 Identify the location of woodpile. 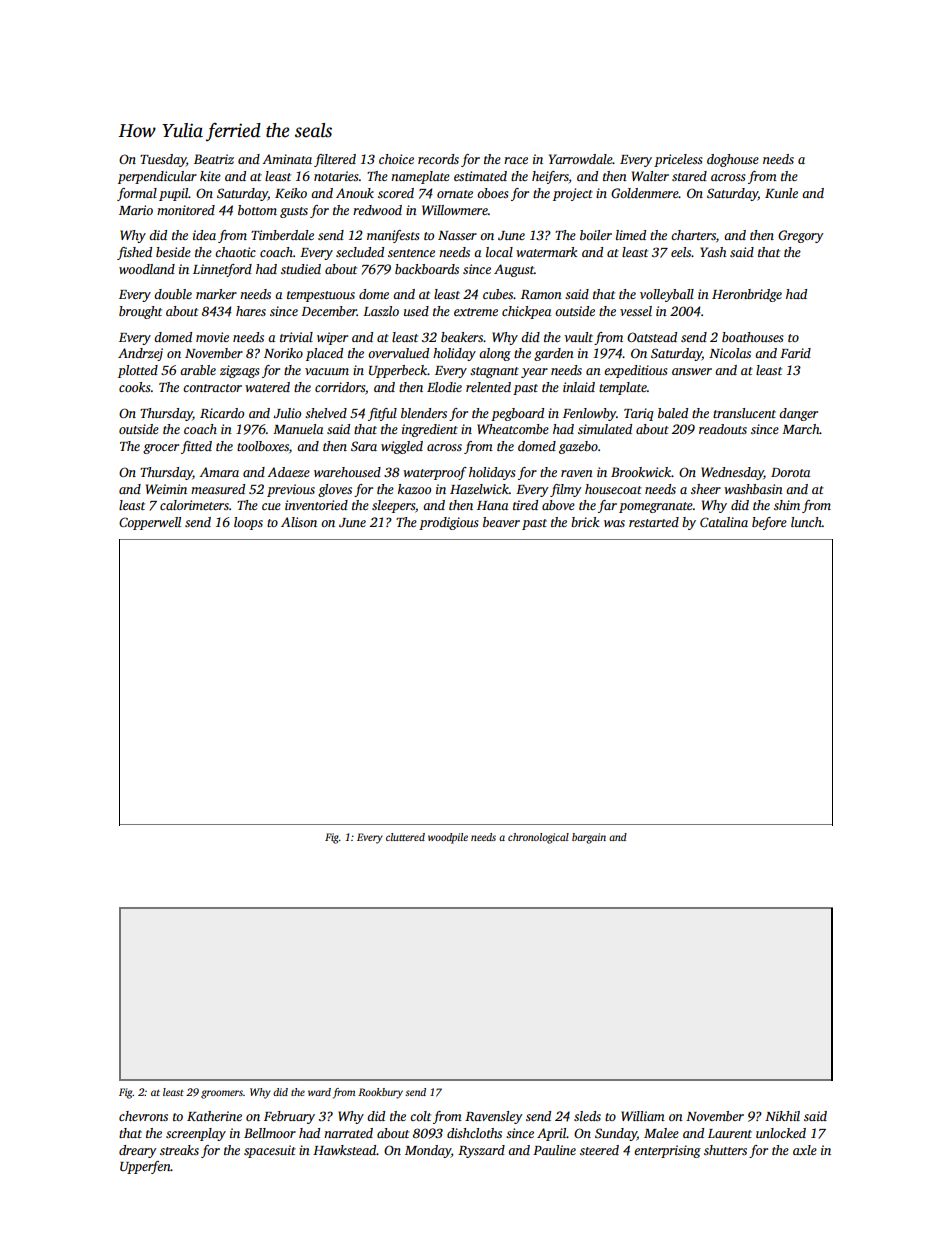
(448, 838).
